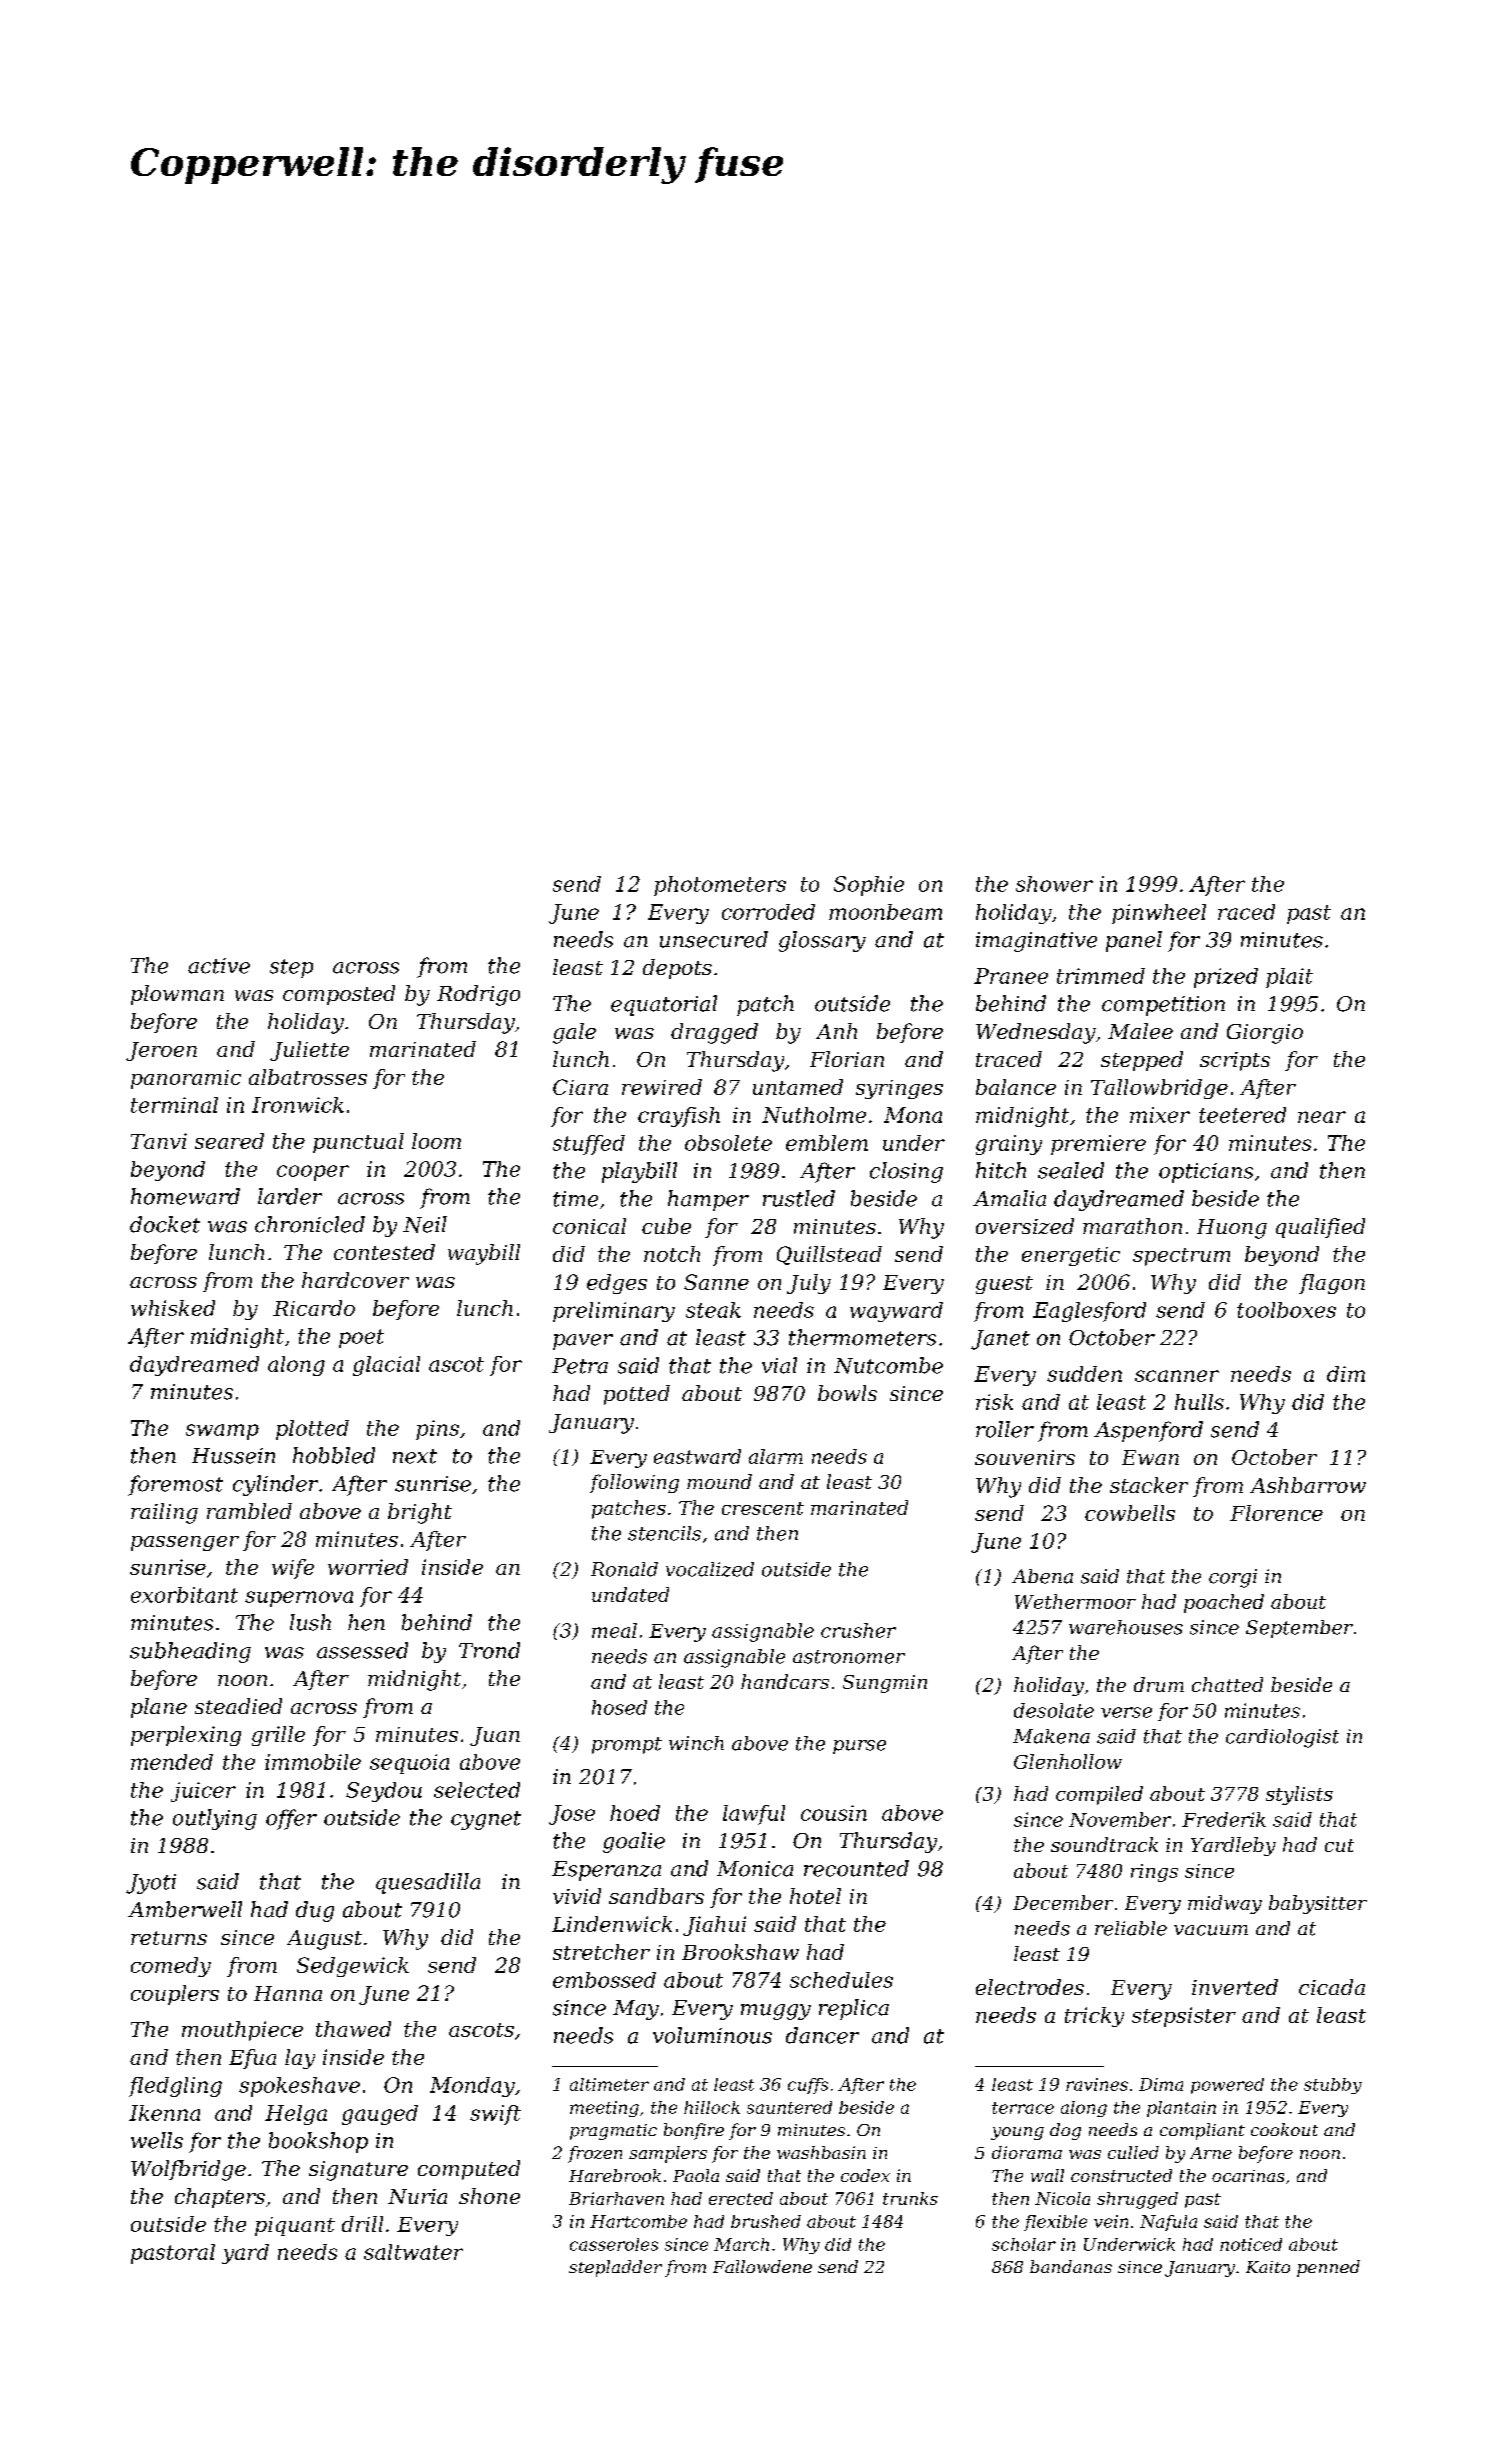 The height and width of the document is (2464, 1496). What do you see at coordinates (1224, 1603) in the document?
I see `poached` at bounding box center [1224, 1603].
